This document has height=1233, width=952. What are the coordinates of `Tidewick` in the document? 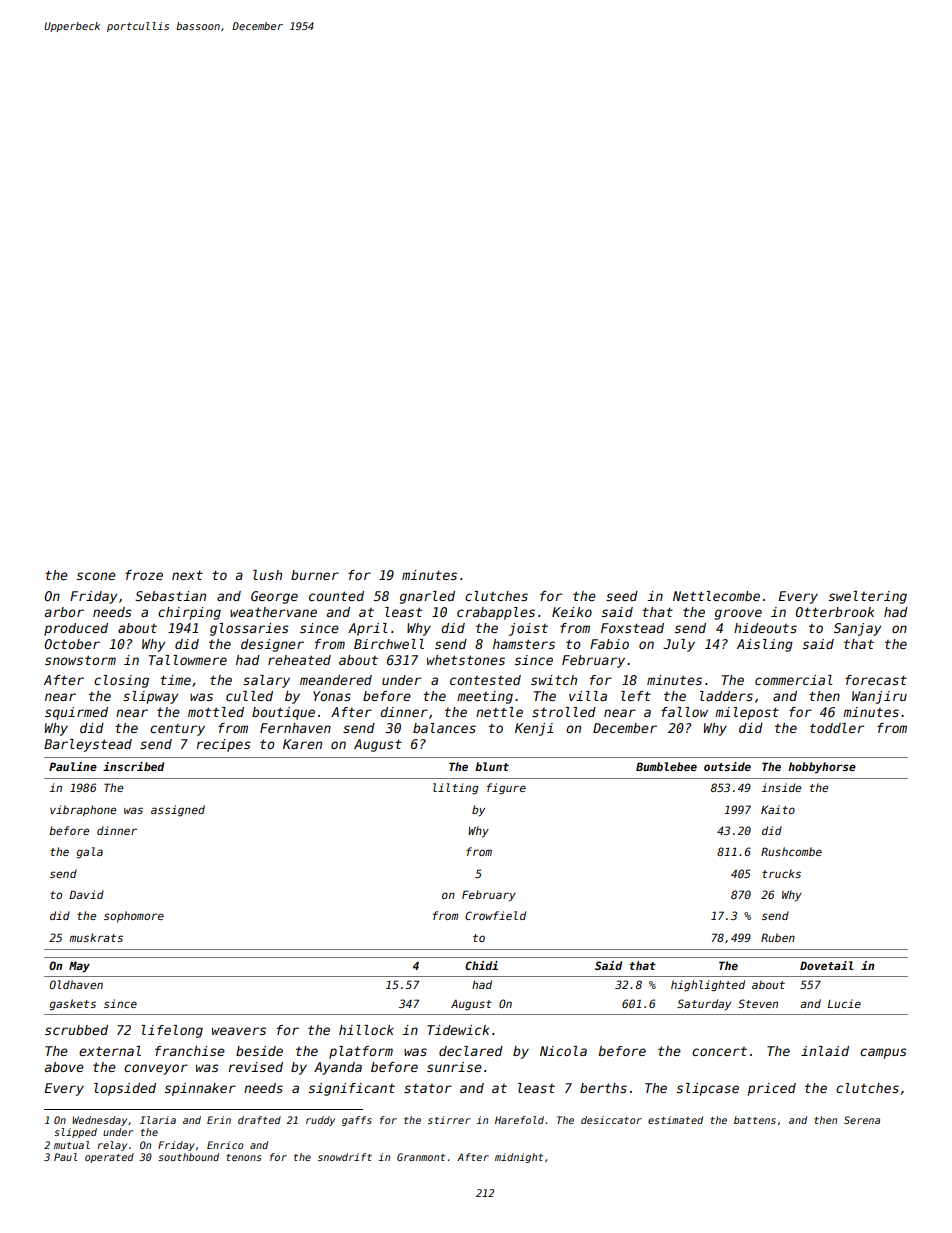 It's located at (458, 1030).
